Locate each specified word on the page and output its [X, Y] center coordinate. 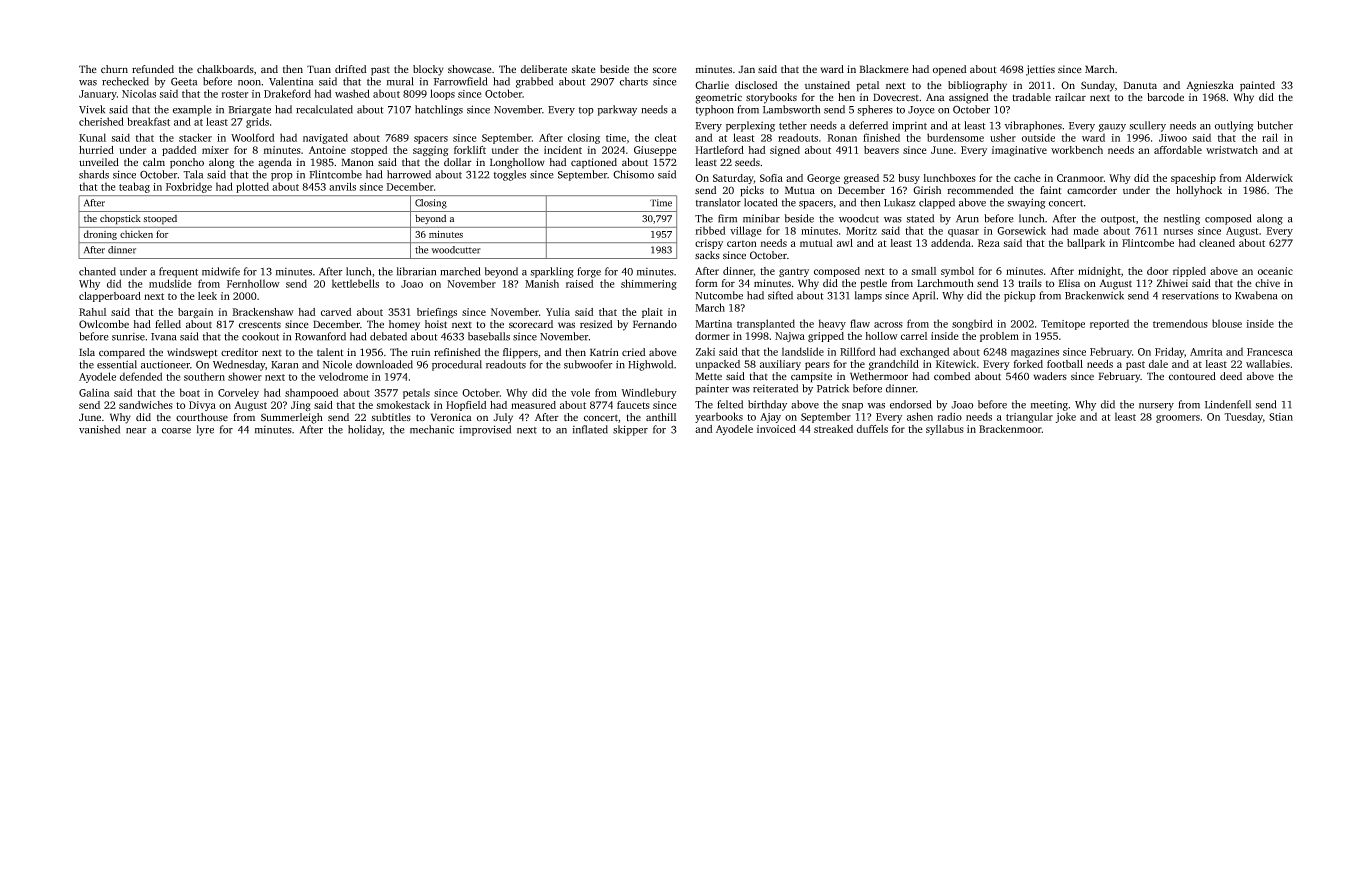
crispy [709, 244]
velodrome [343, 376]
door [1157, 271]
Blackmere [884, 69]
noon [249, 83]
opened [950, 70]
